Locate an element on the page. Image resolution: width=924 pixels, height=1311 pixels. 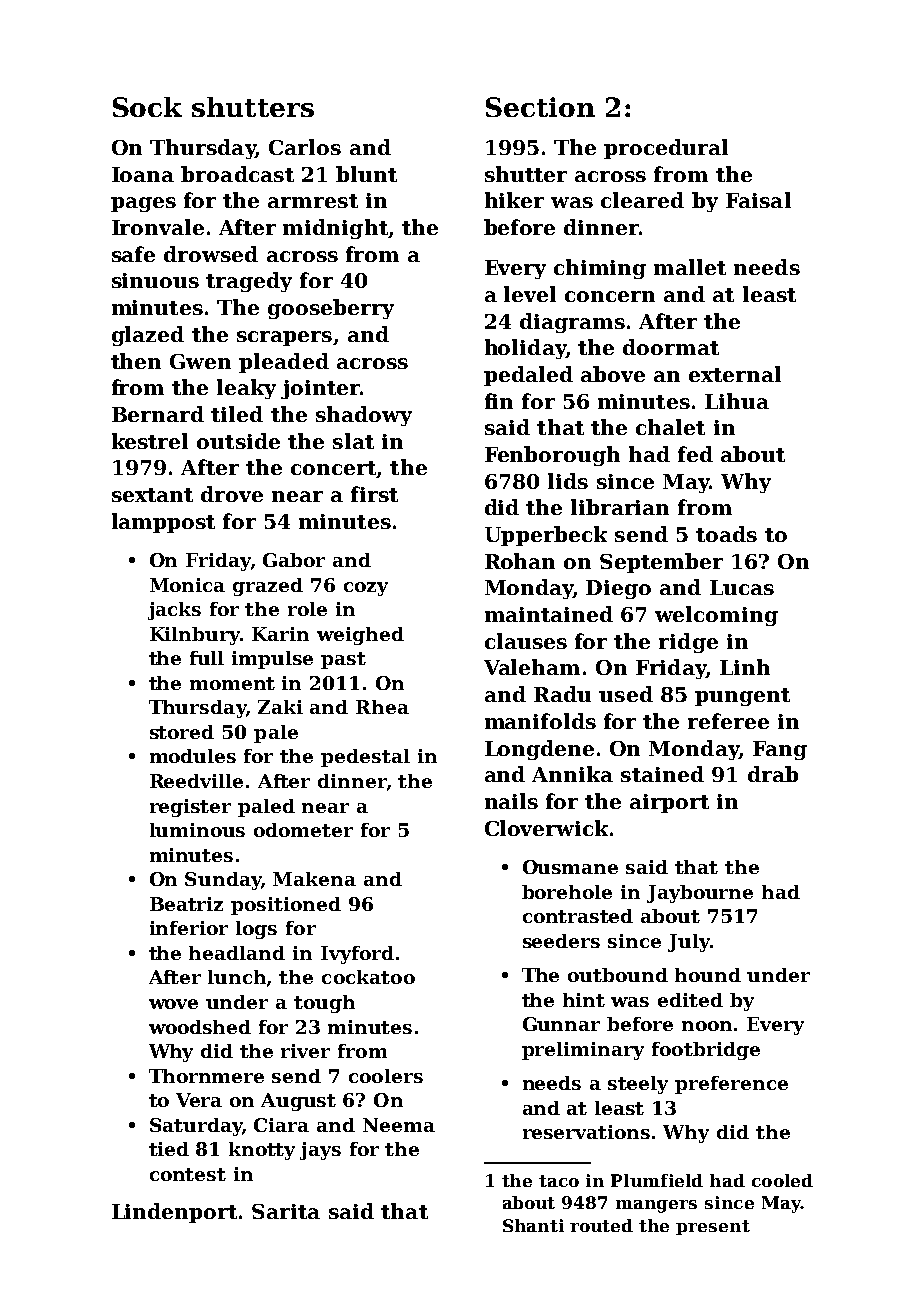
inferior is located at coordinates (189, 928).
